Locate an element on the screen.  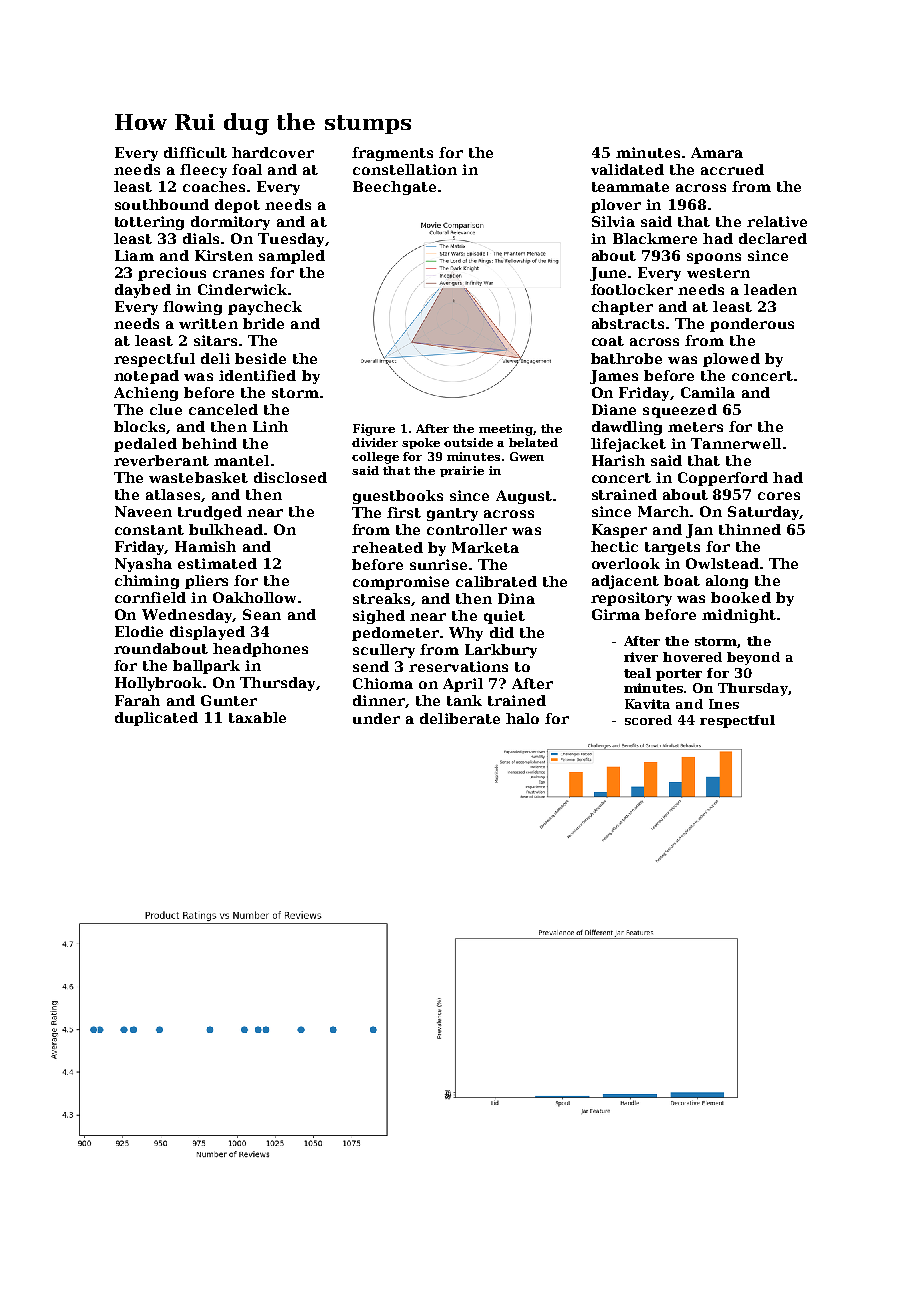
coat is located at coordinates (608, 341).
